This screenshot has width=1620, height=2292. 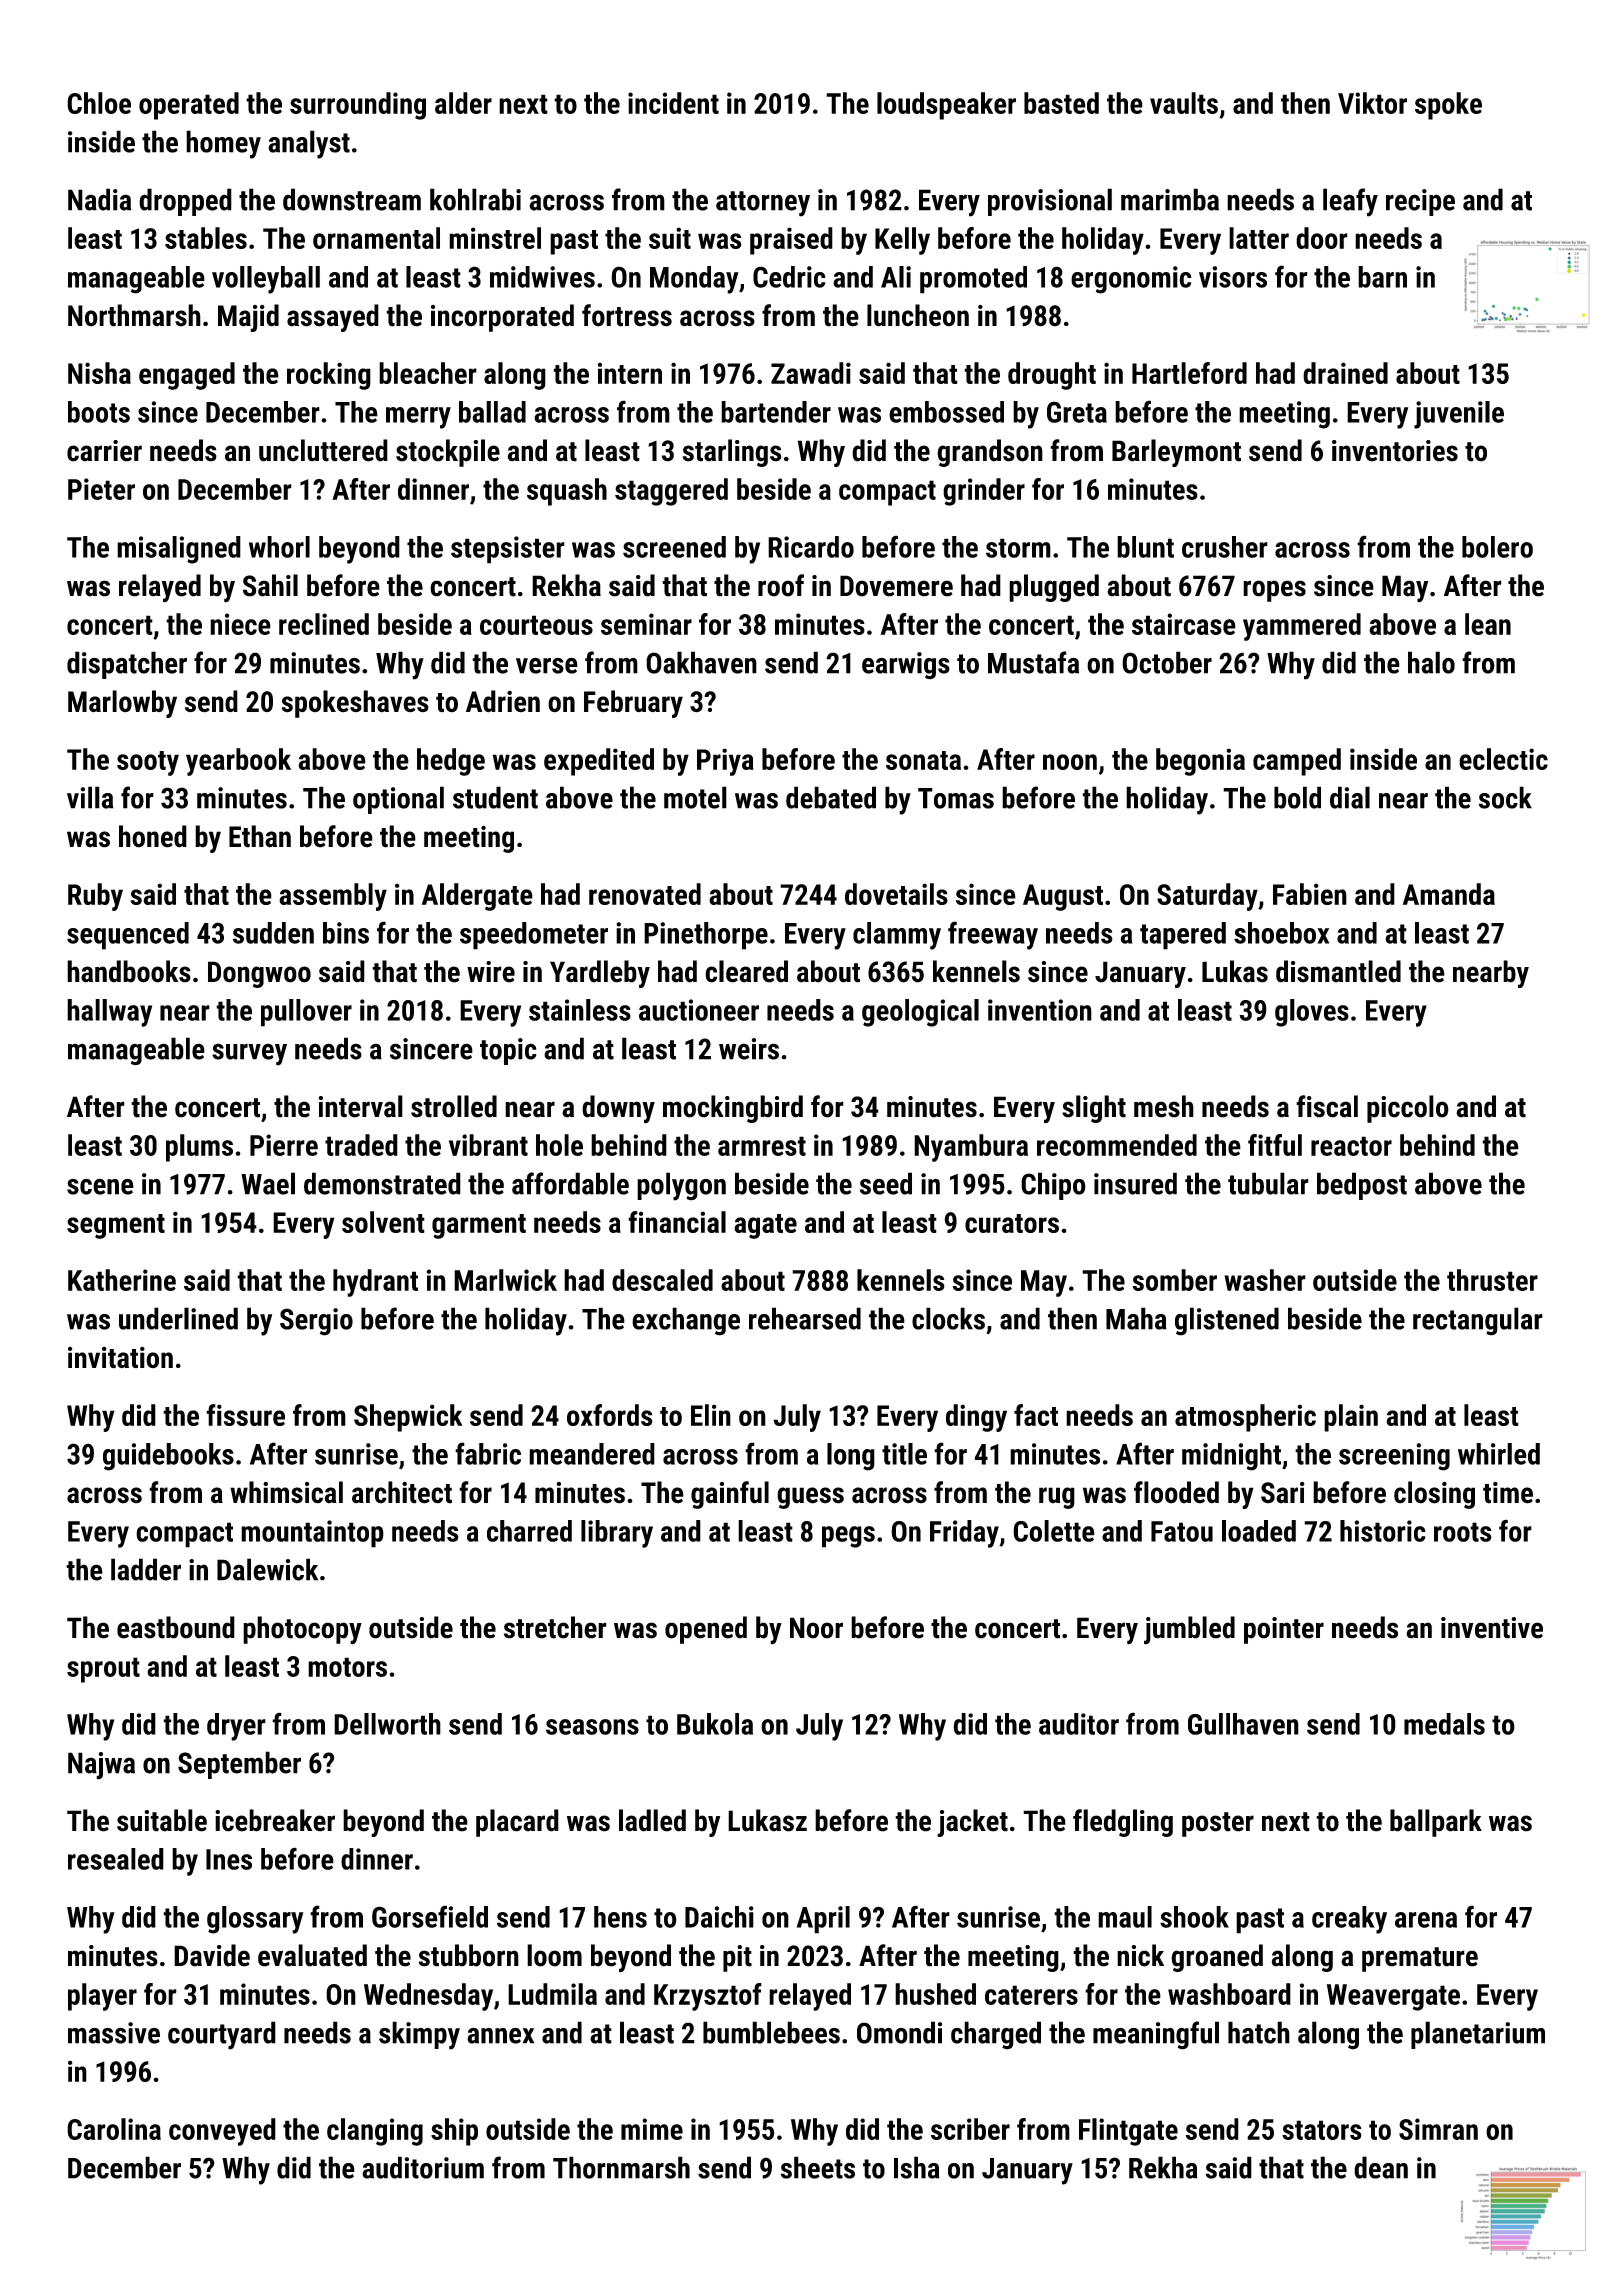 What do you see at coordinates (99, 103) in the screenshot?
I see `Chloe` at bounding box center [99, 103].
